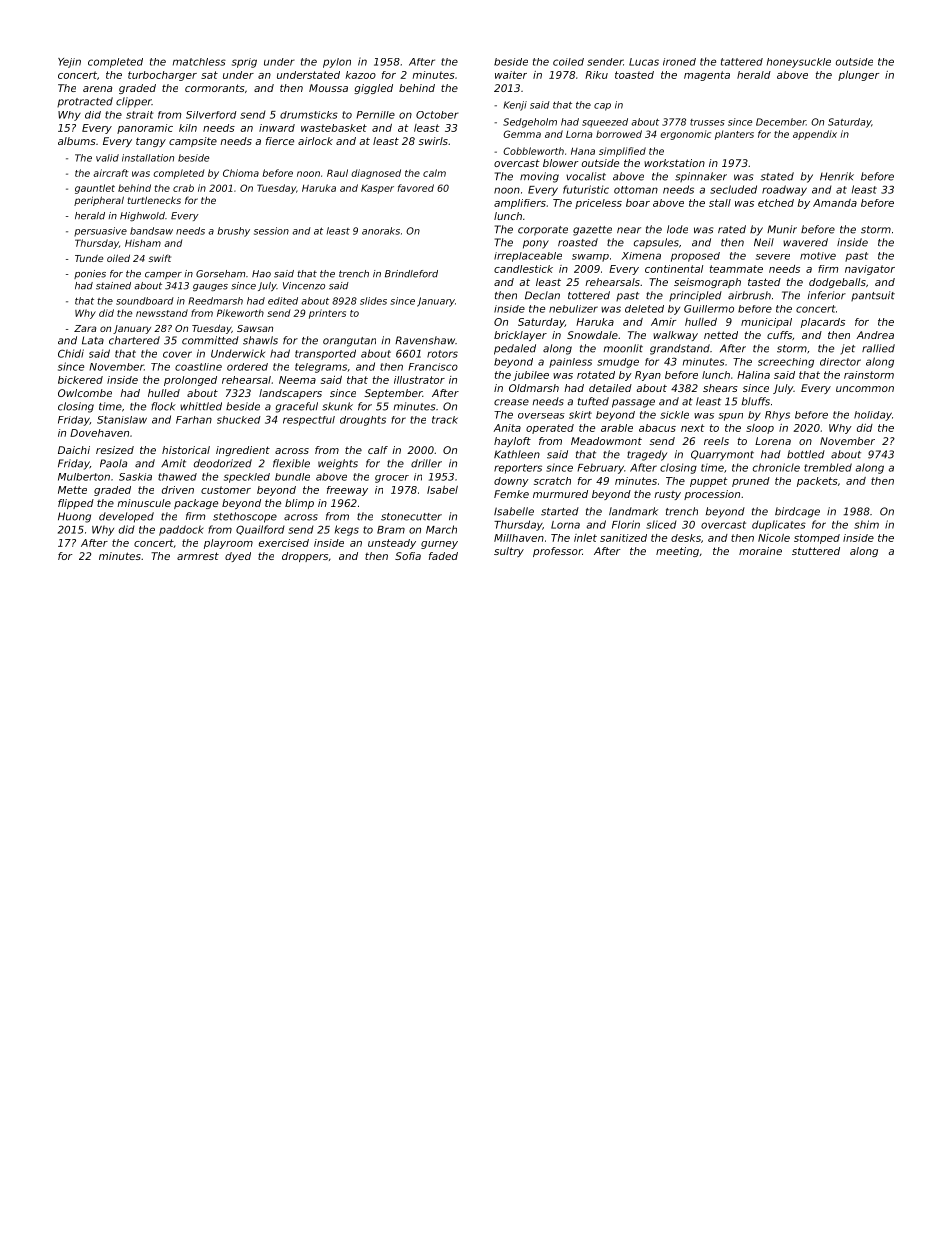 The image size is (952, 1233). I want to click on Lucas, so click(644, 62).
